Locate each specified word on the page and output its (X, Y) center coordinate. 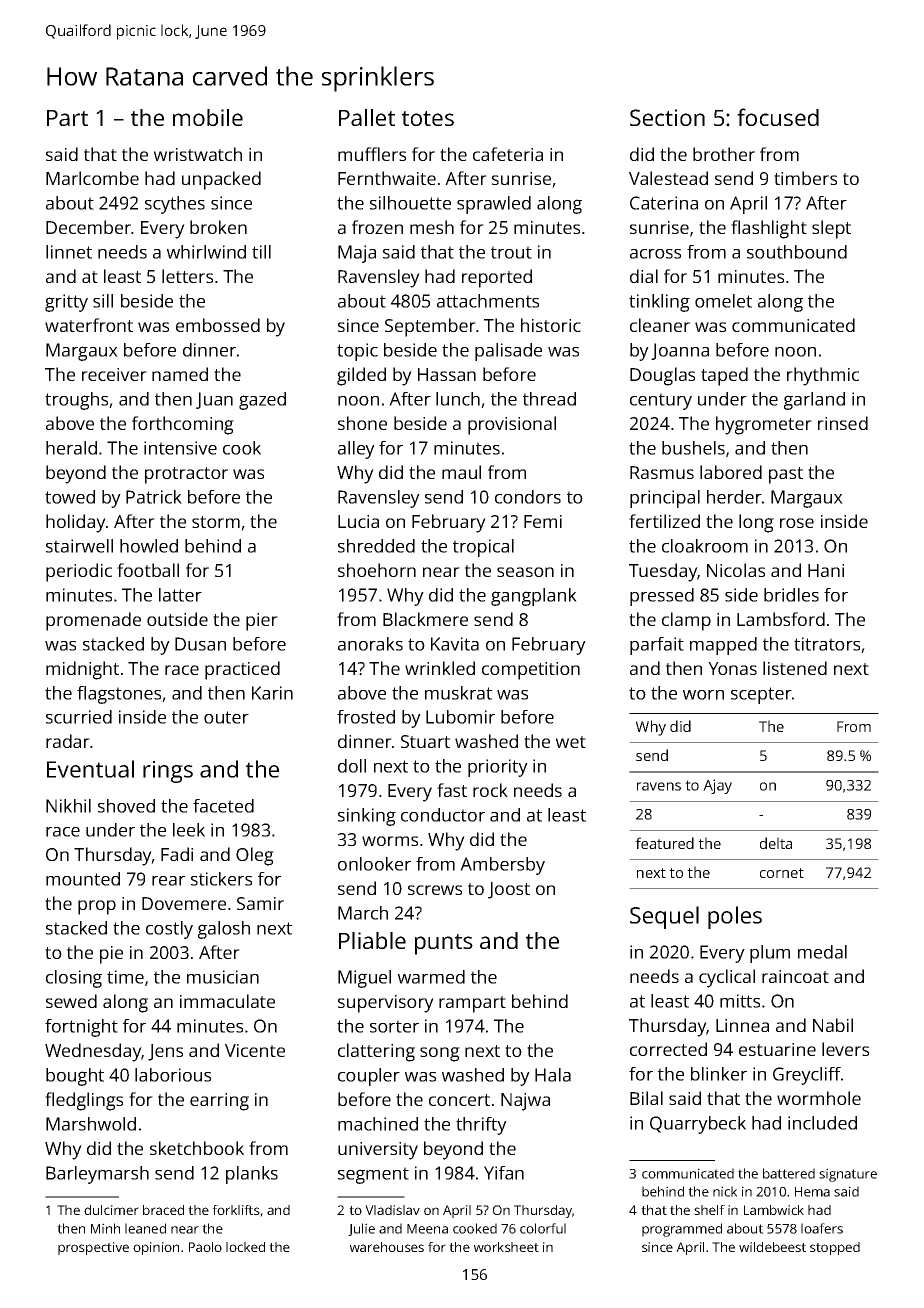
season (525, 572)
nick (725, 1191)
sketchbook (197, 1148)
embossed (218, 325)
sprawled (494, 205)
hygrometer (764, 425)
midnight (82, 670)
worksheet (506, 1247)
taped (724, 376)
